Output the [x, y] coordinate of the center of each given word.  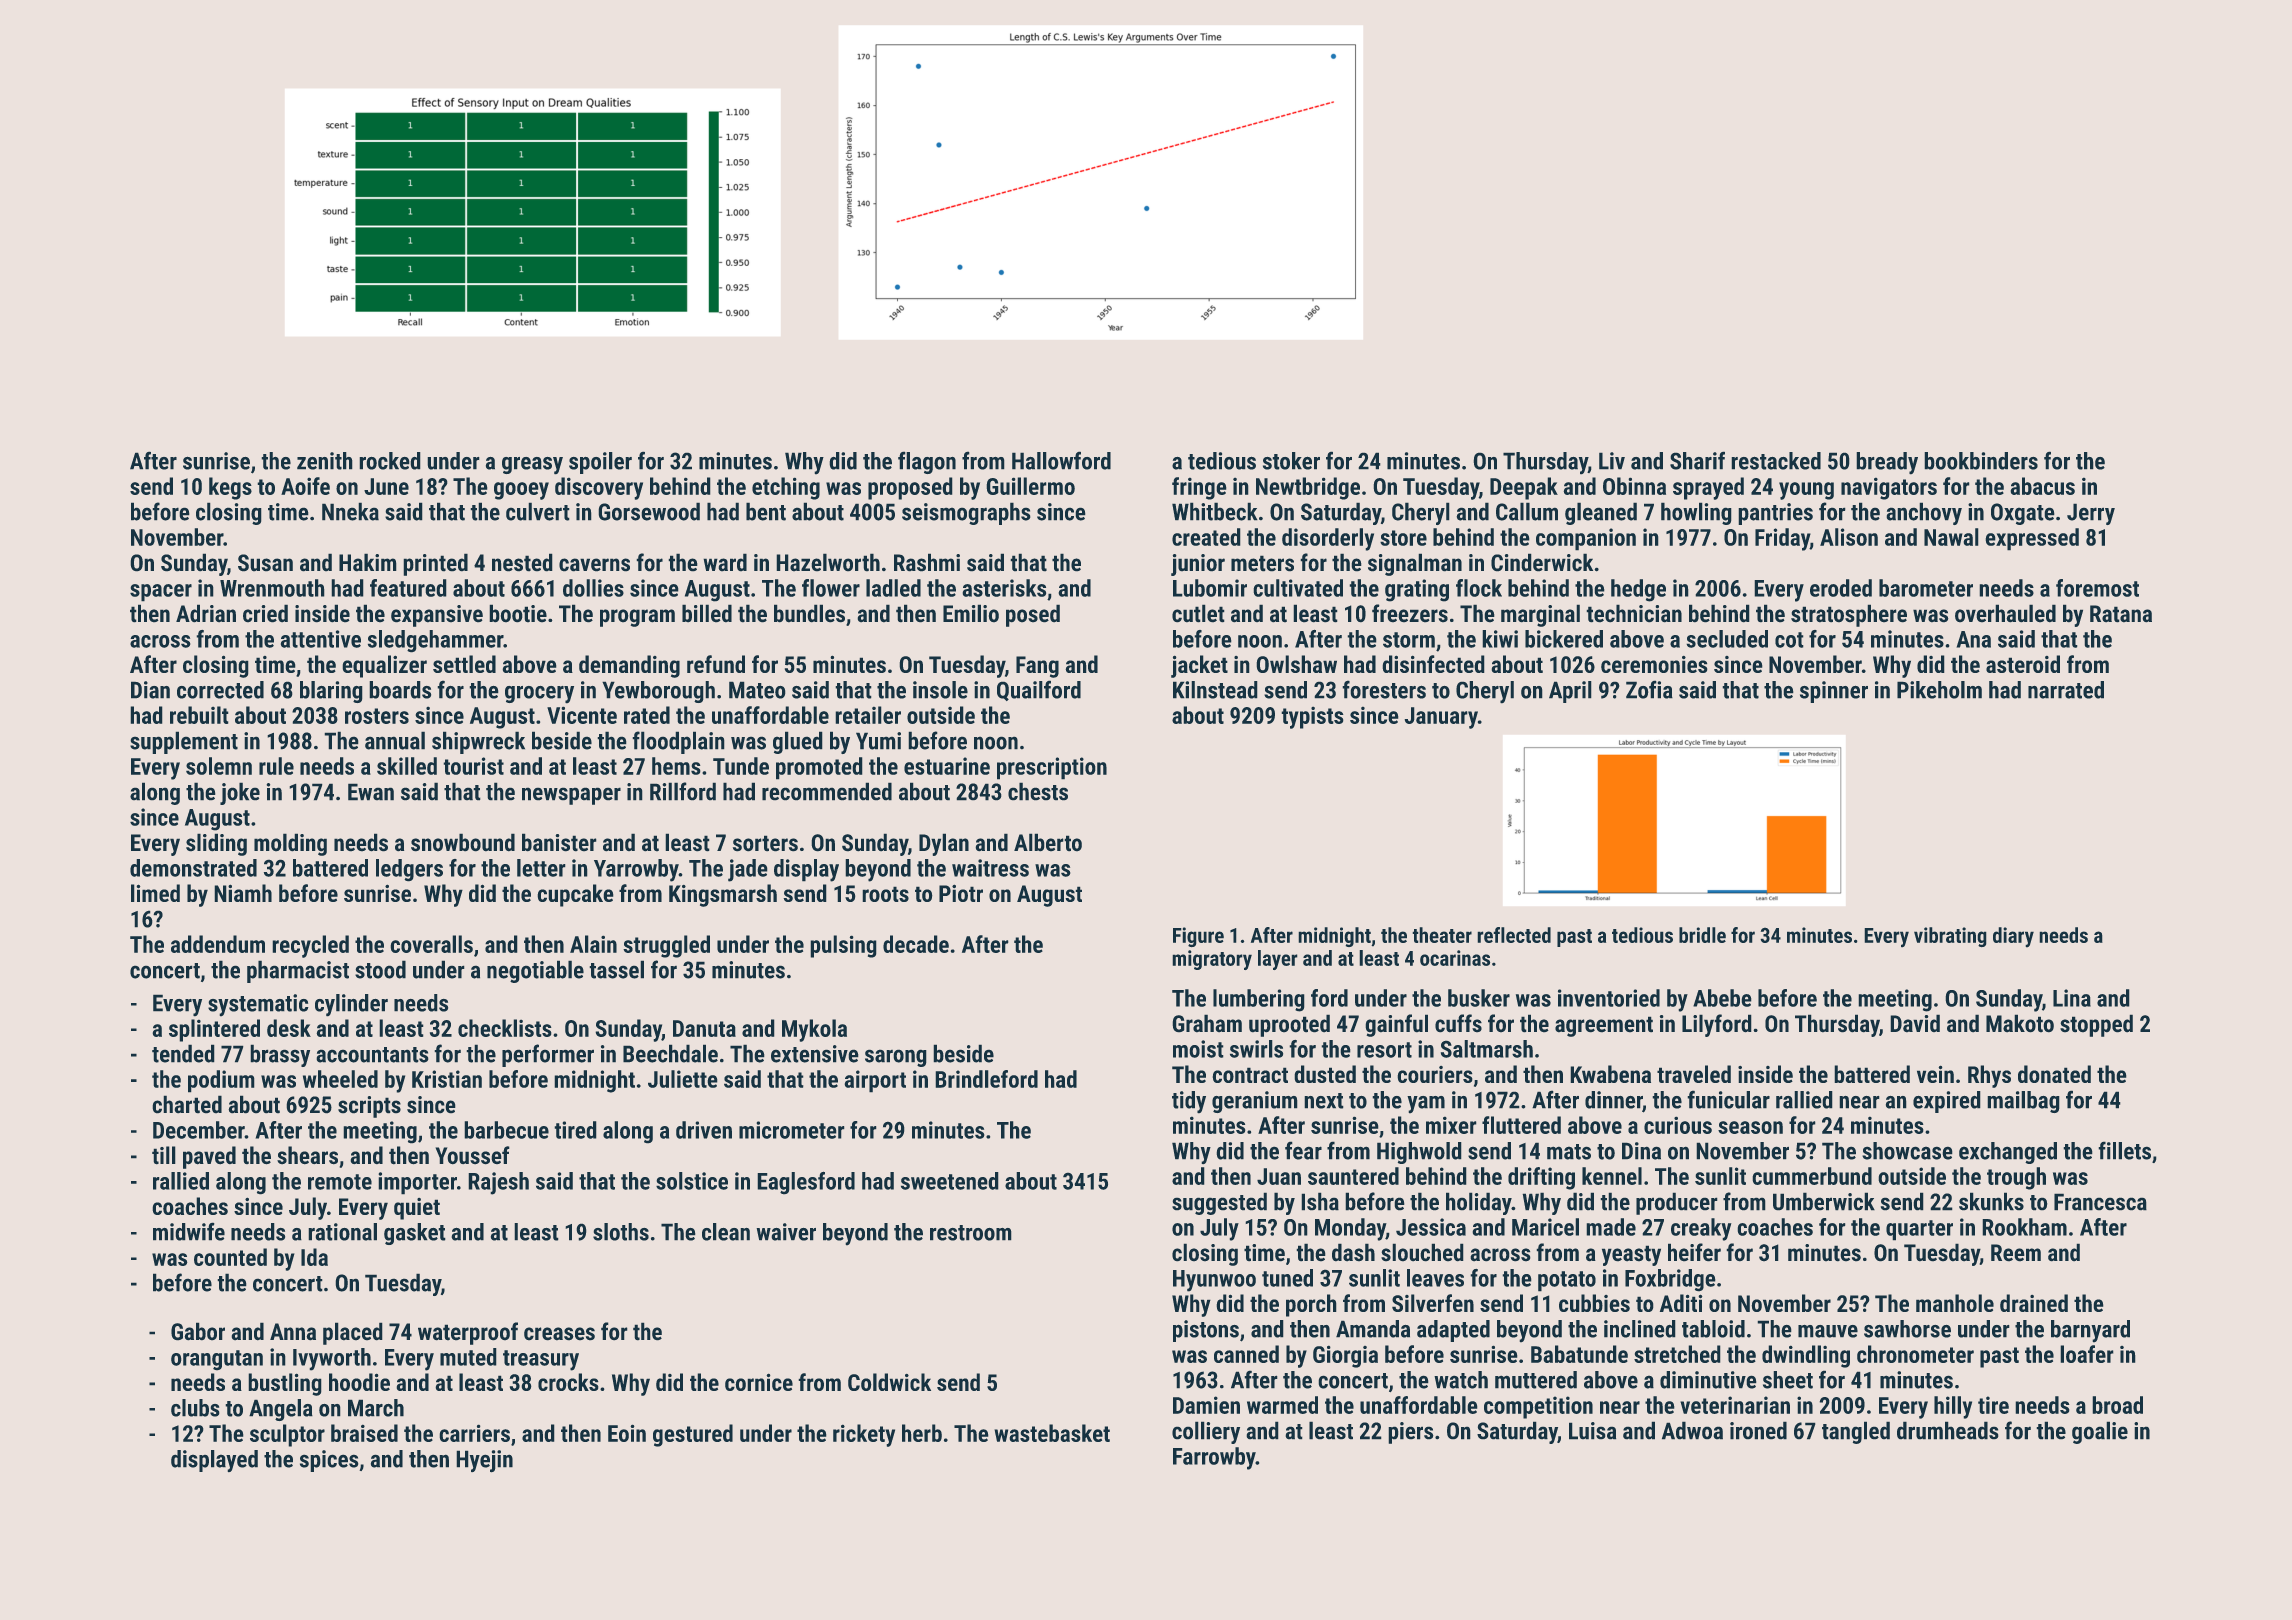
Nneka [350, 511]
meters [1262, 563]
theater [1442, 935]
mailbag [2023, 1102]
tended [183, 1053]
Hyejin [484, 1461]
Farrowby [1214, 1458]
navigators [1889, 488]
